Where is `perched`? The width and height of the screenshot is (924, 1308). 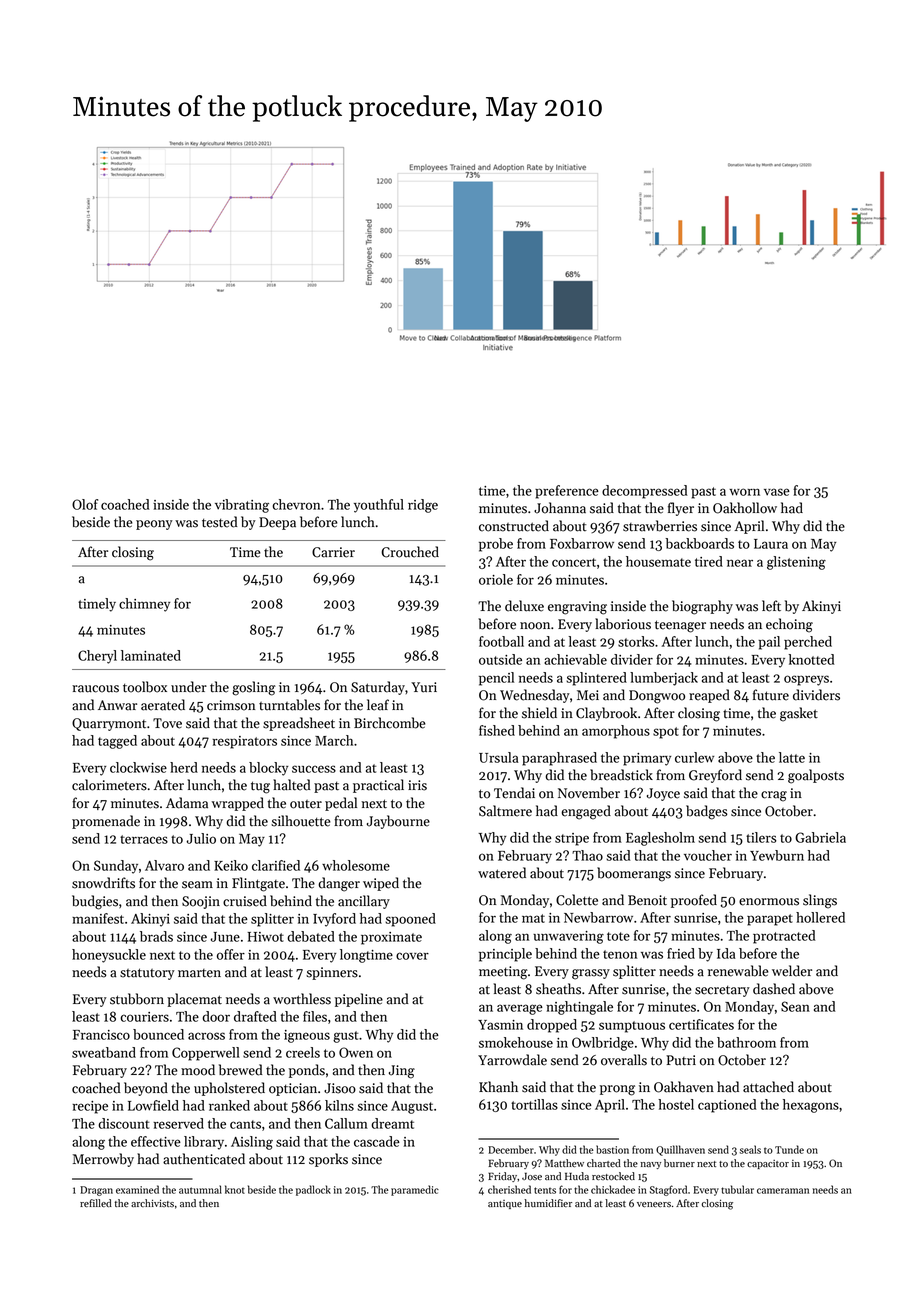
perched is located at coordinates (808, 643).
